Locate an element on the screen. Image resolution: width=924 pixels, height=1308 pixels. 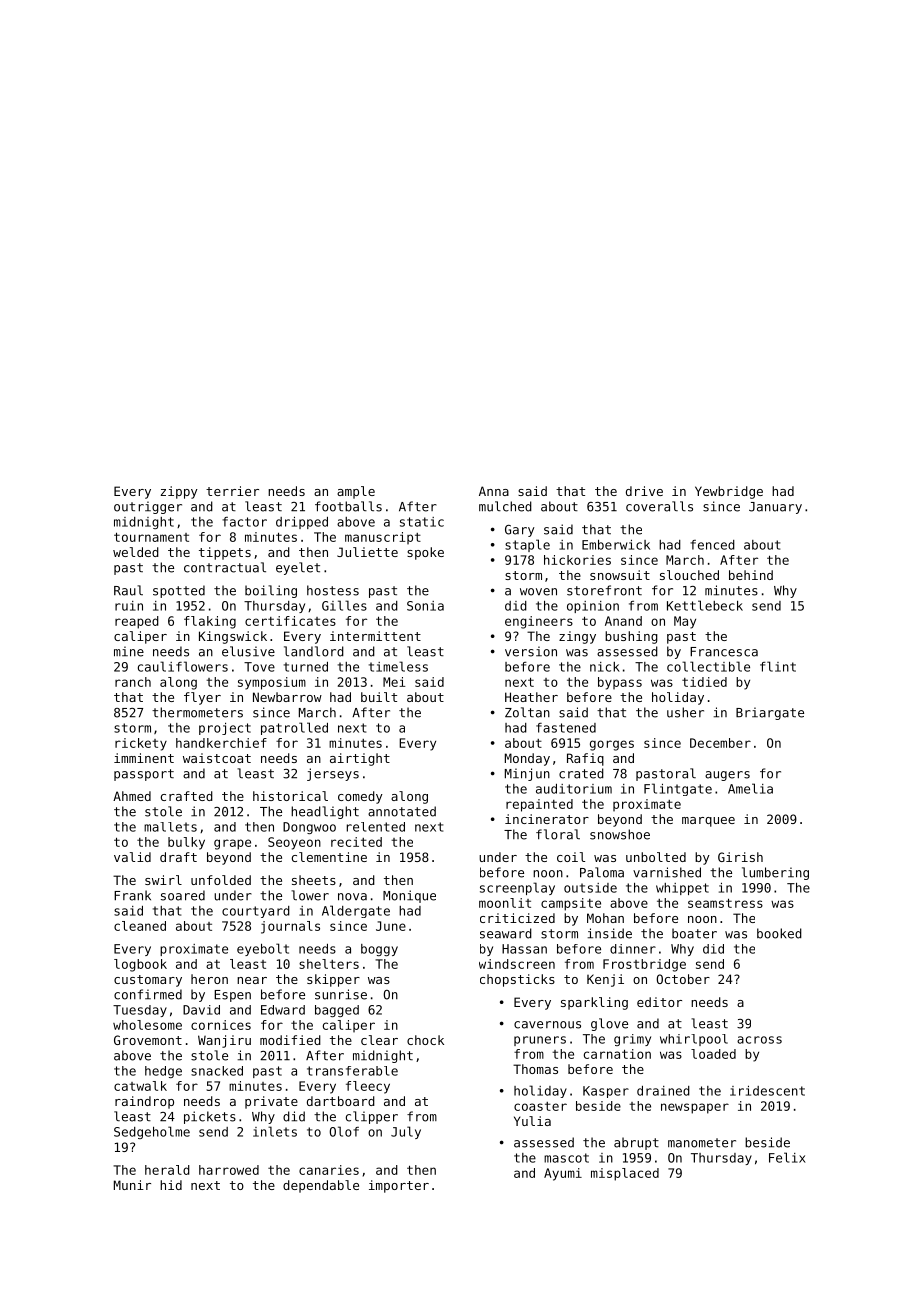
unfolded is located at coordinates (221, 880).
